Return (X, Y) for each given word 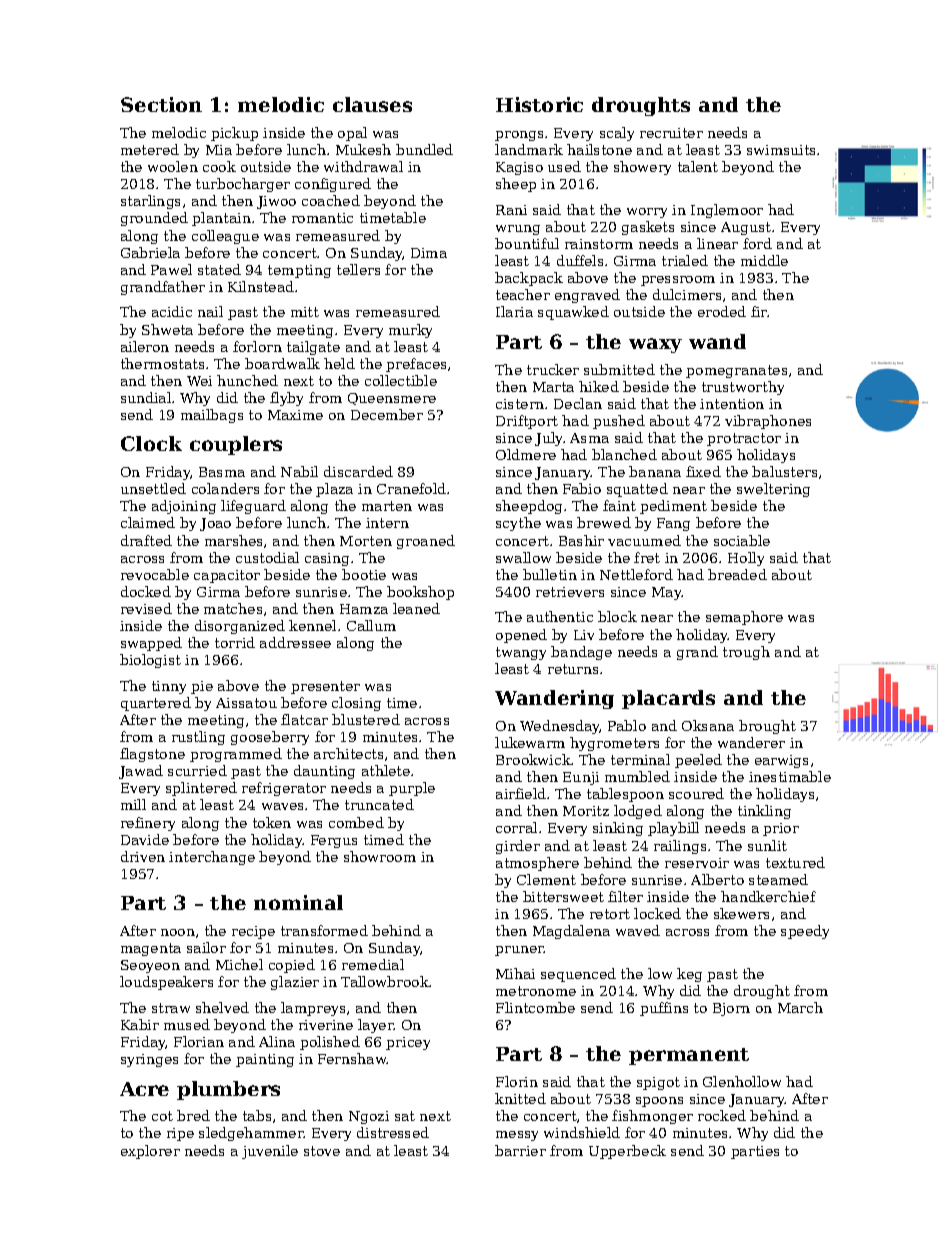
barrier (520, 1150)
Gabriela (150, 252)
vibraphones (768, 422)
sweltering (773, 490)
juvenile (270, 1152)
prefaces (416, 365)
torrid (235, 642)
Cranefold (411, 488)
